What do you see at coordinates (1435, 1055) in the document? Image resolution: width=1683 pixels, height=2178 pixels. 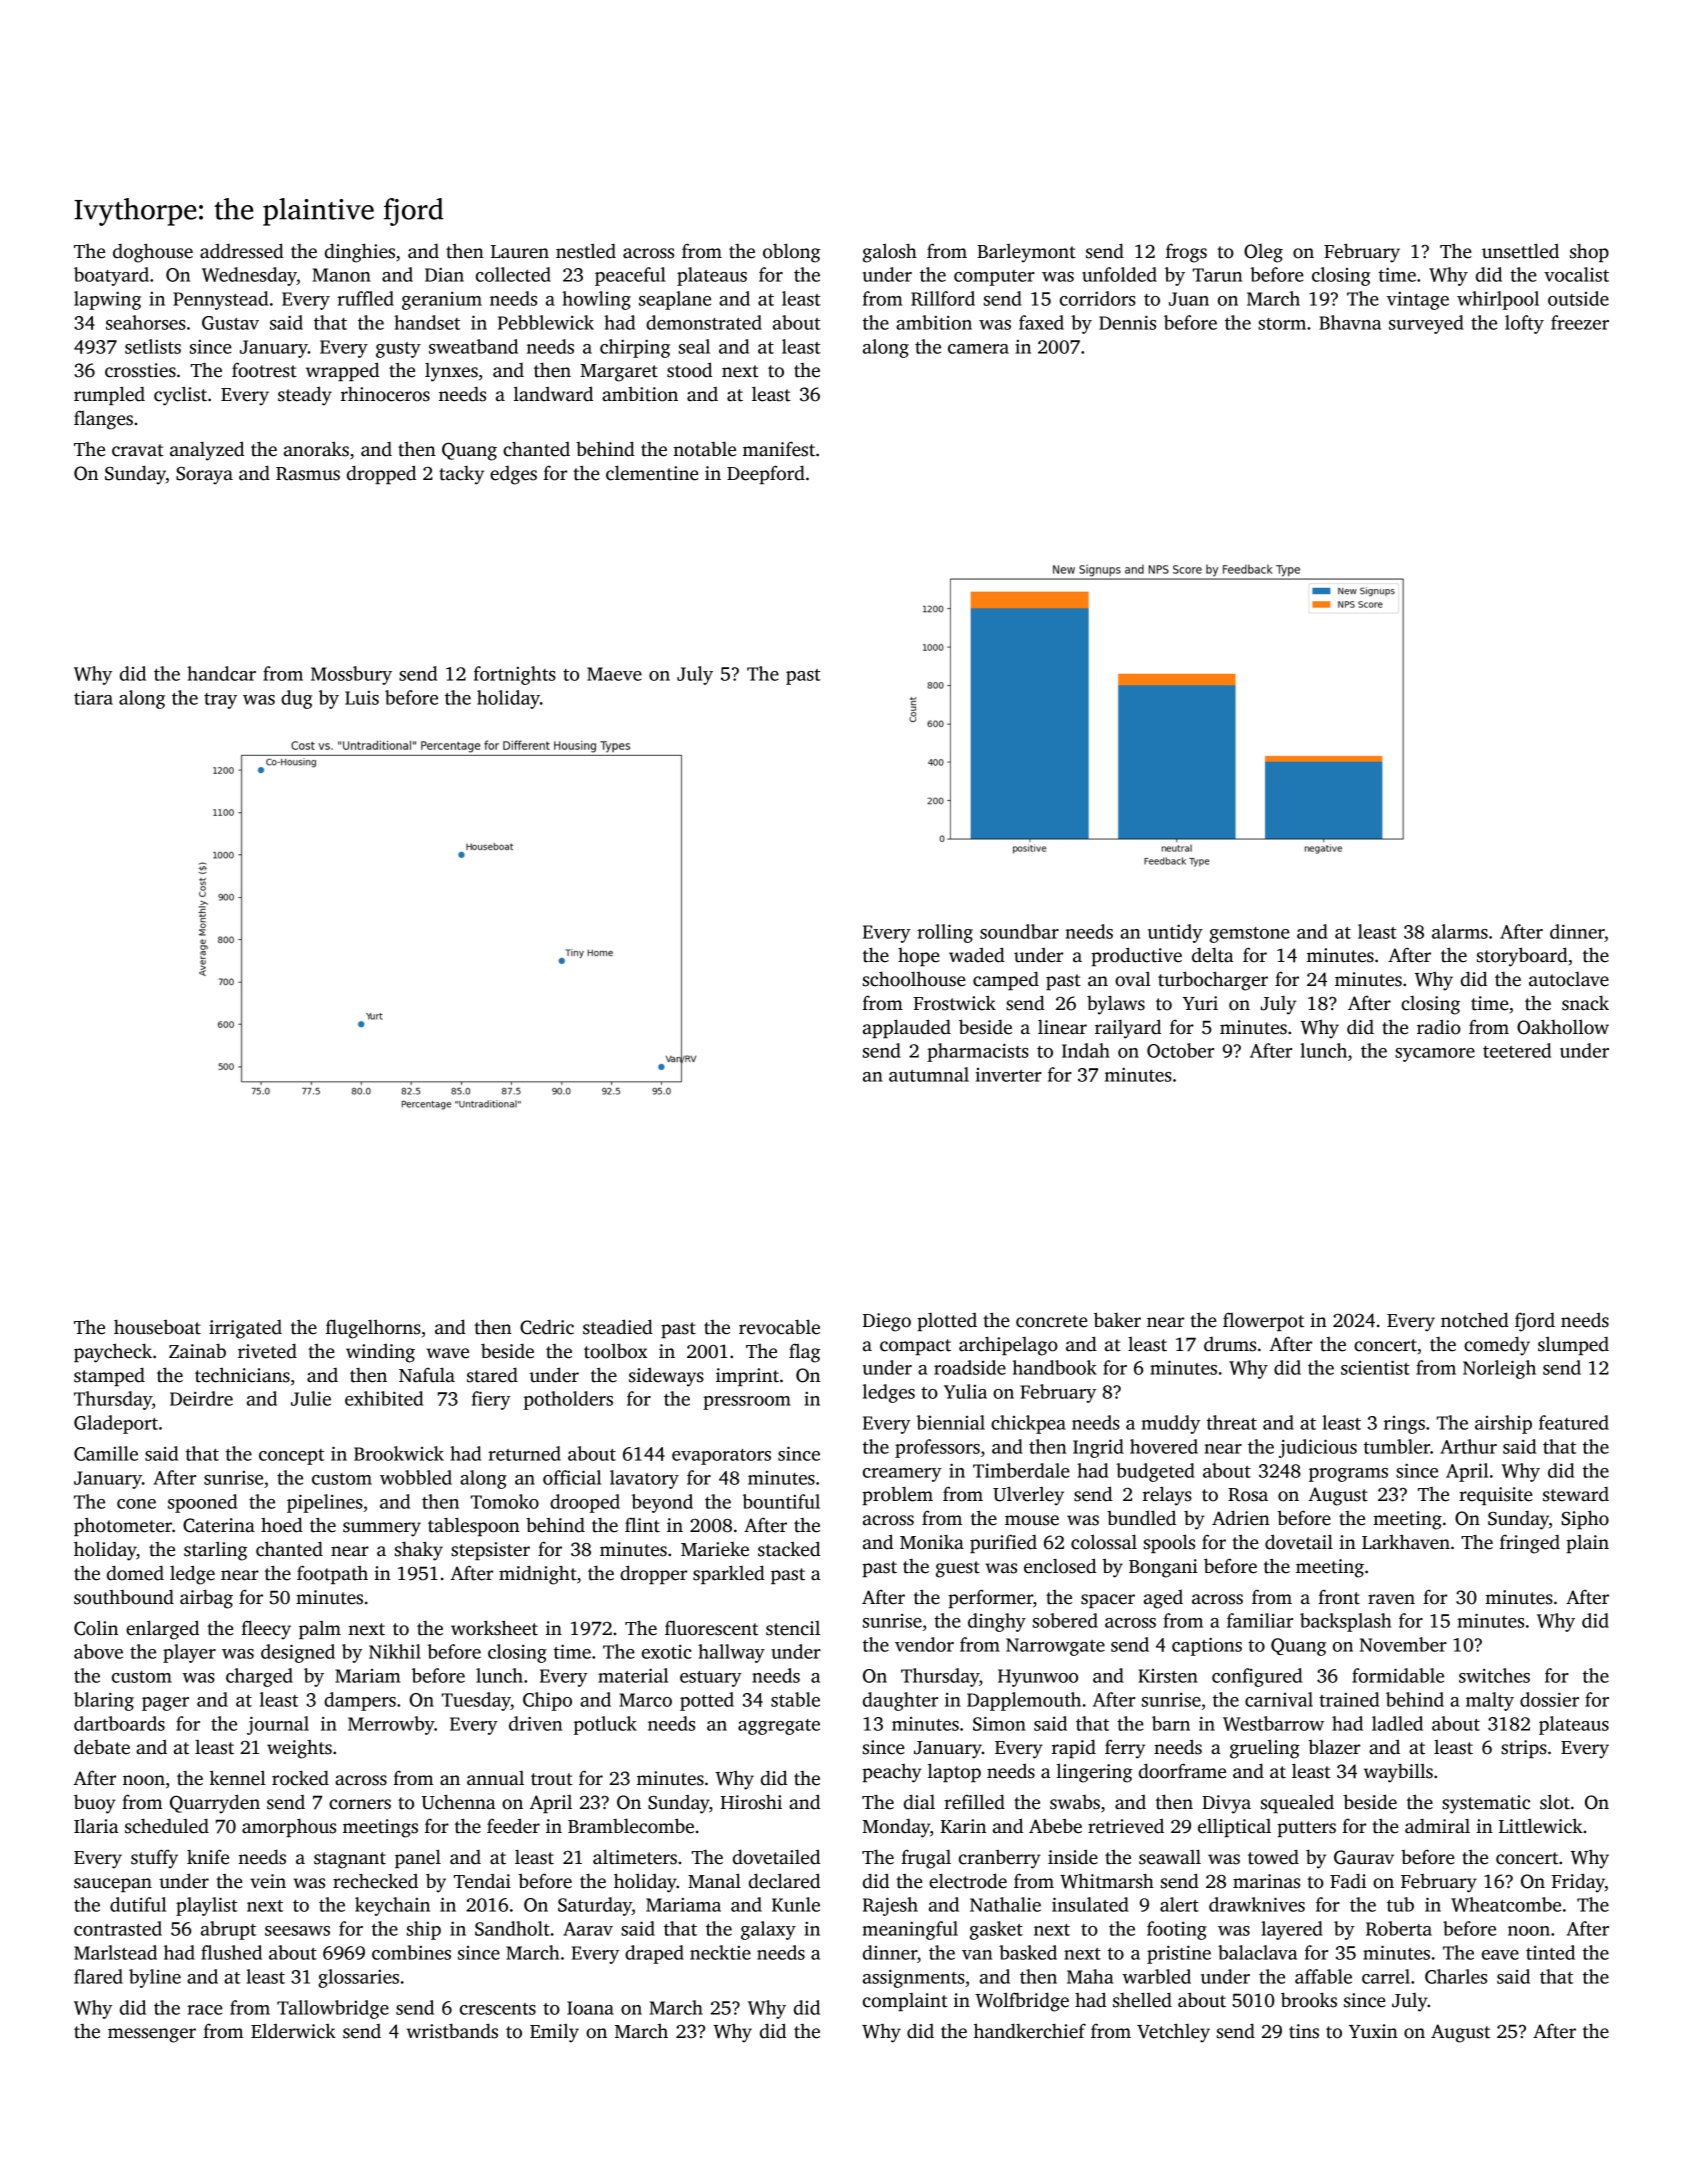 I see `sycamore` at bounding box center [1435, 1055].
